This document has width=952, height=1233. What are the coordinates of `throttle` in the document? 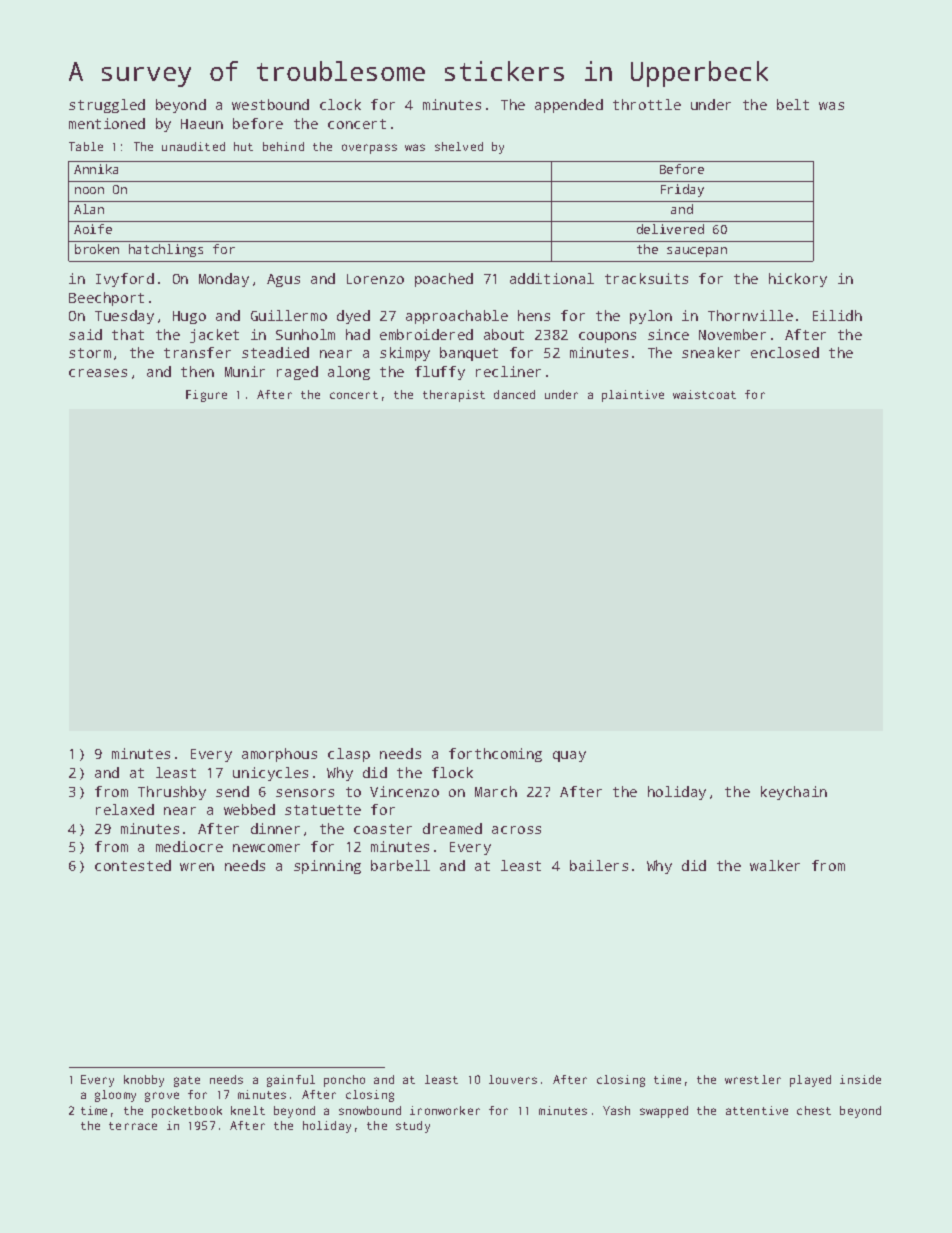 It's located at (647, 104).
